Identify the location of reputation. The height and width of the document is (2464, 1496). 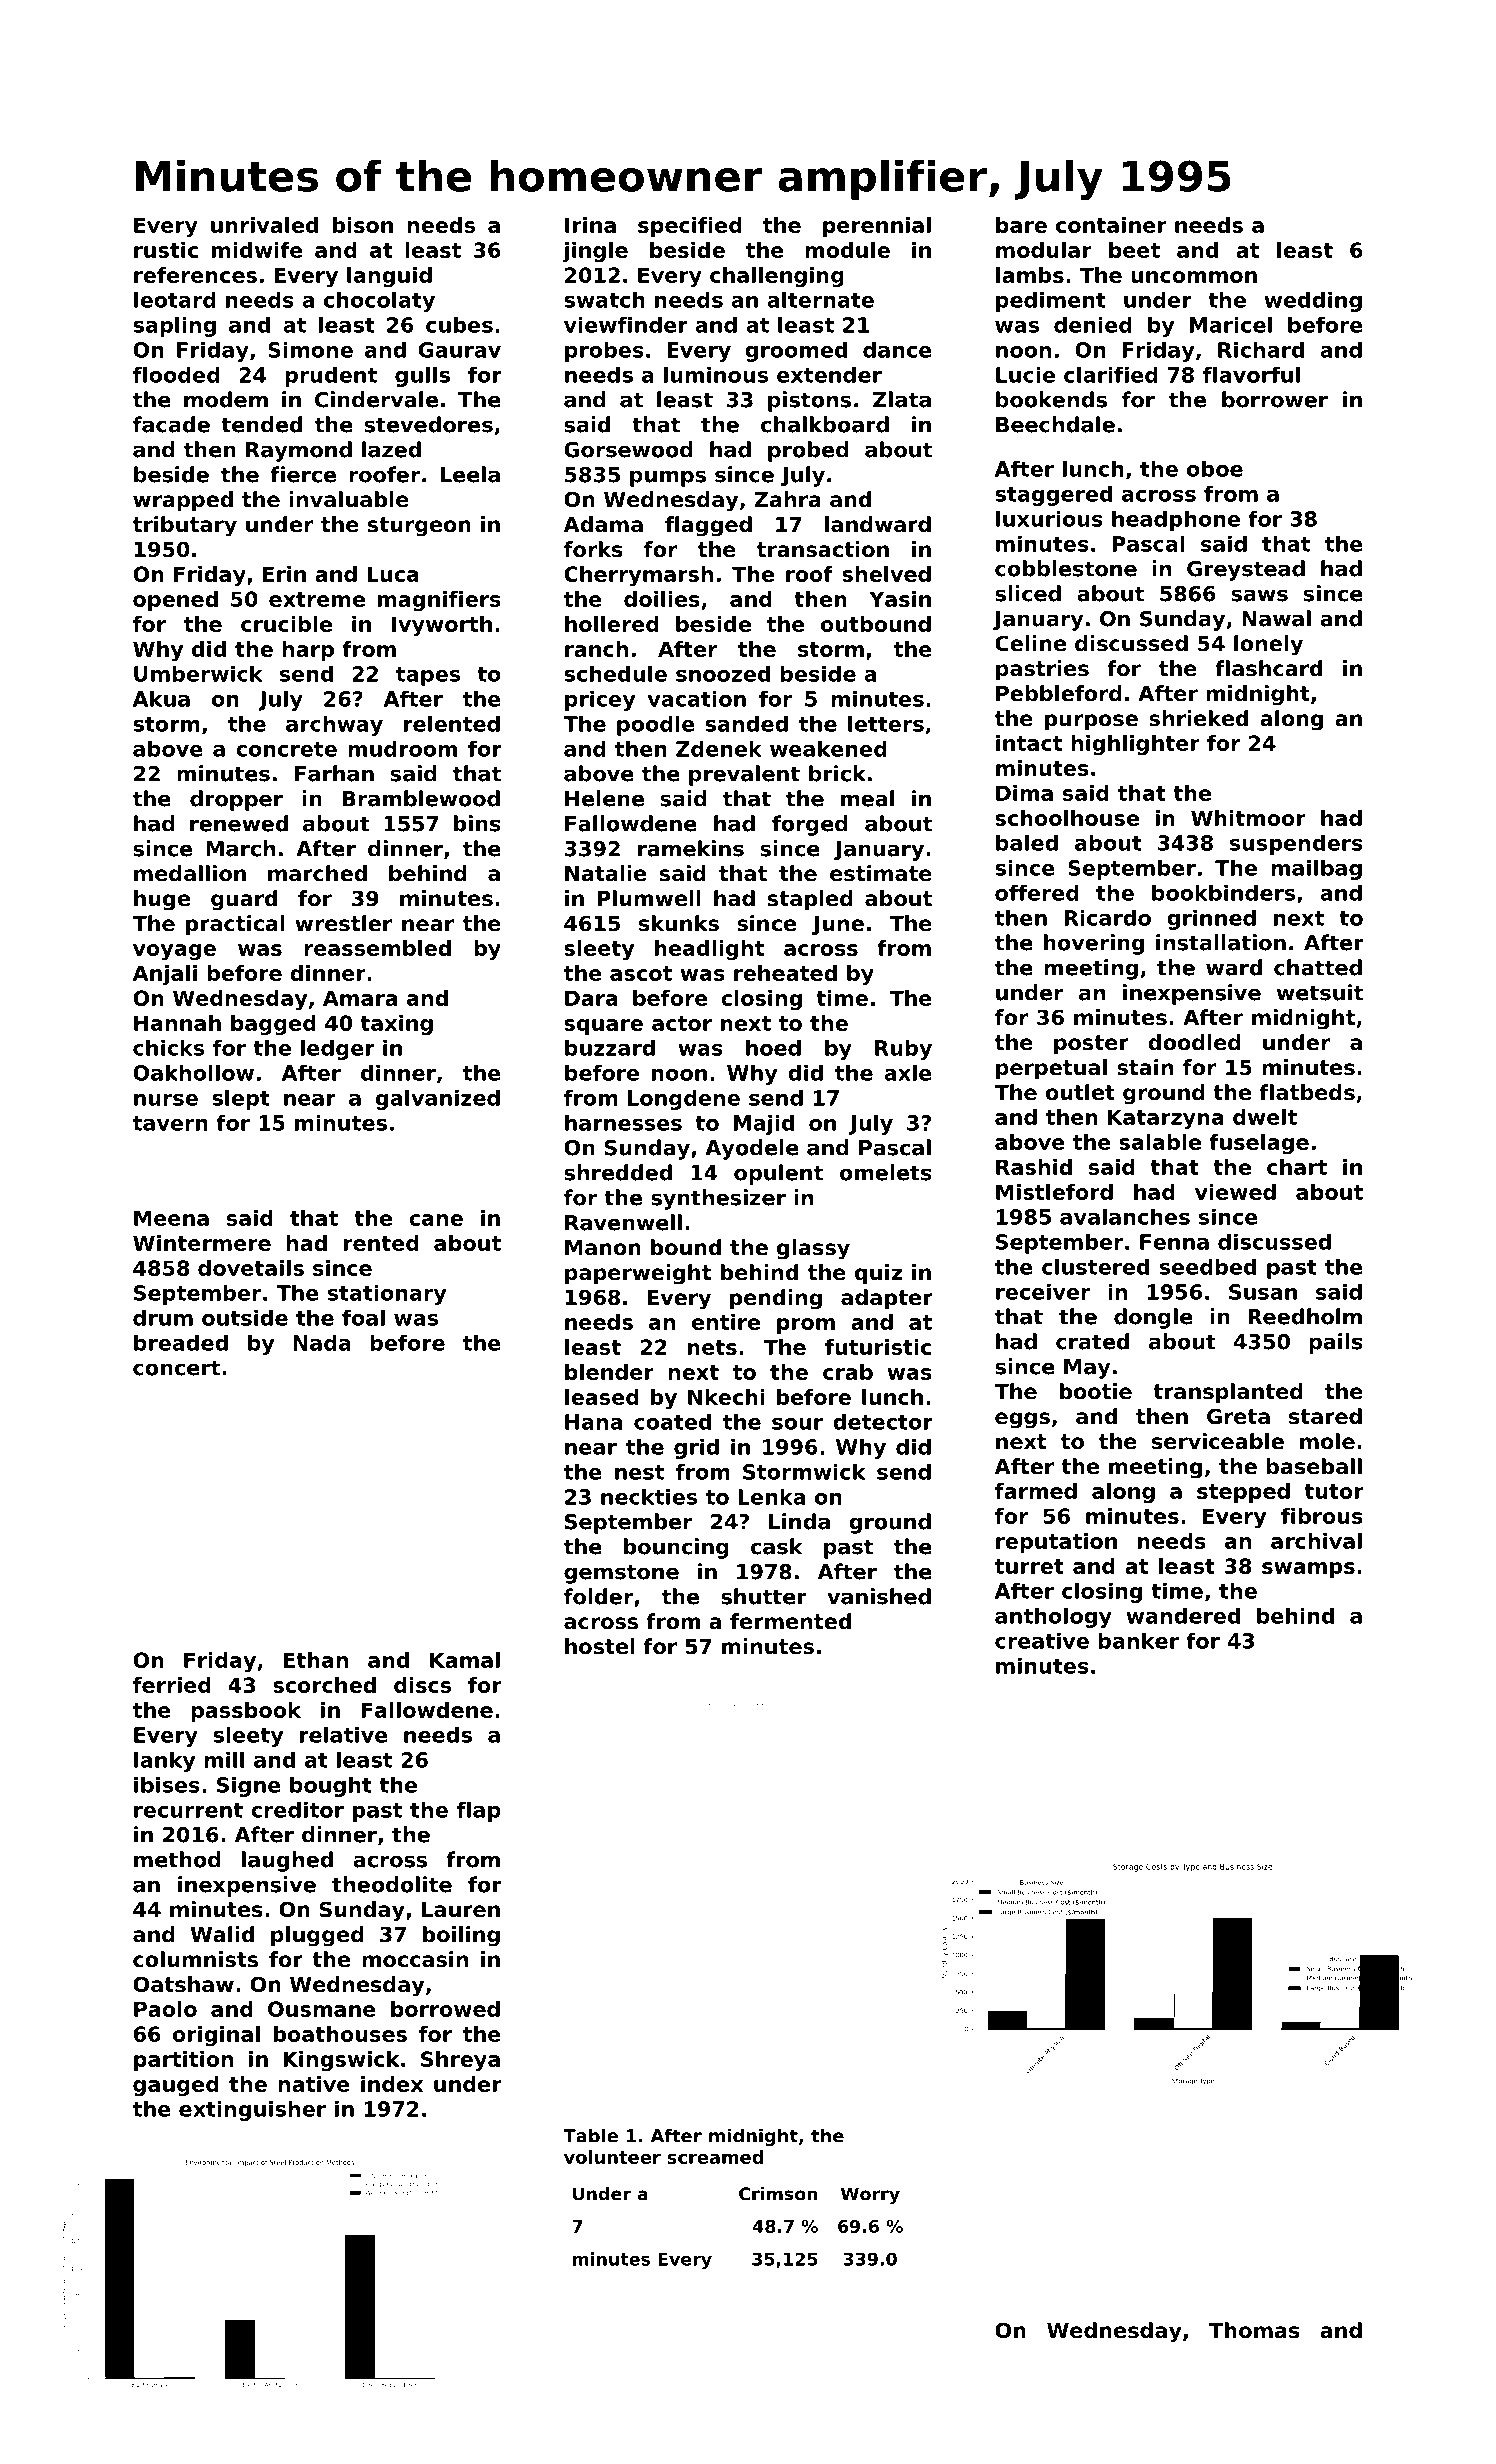
(1056, 1543).
